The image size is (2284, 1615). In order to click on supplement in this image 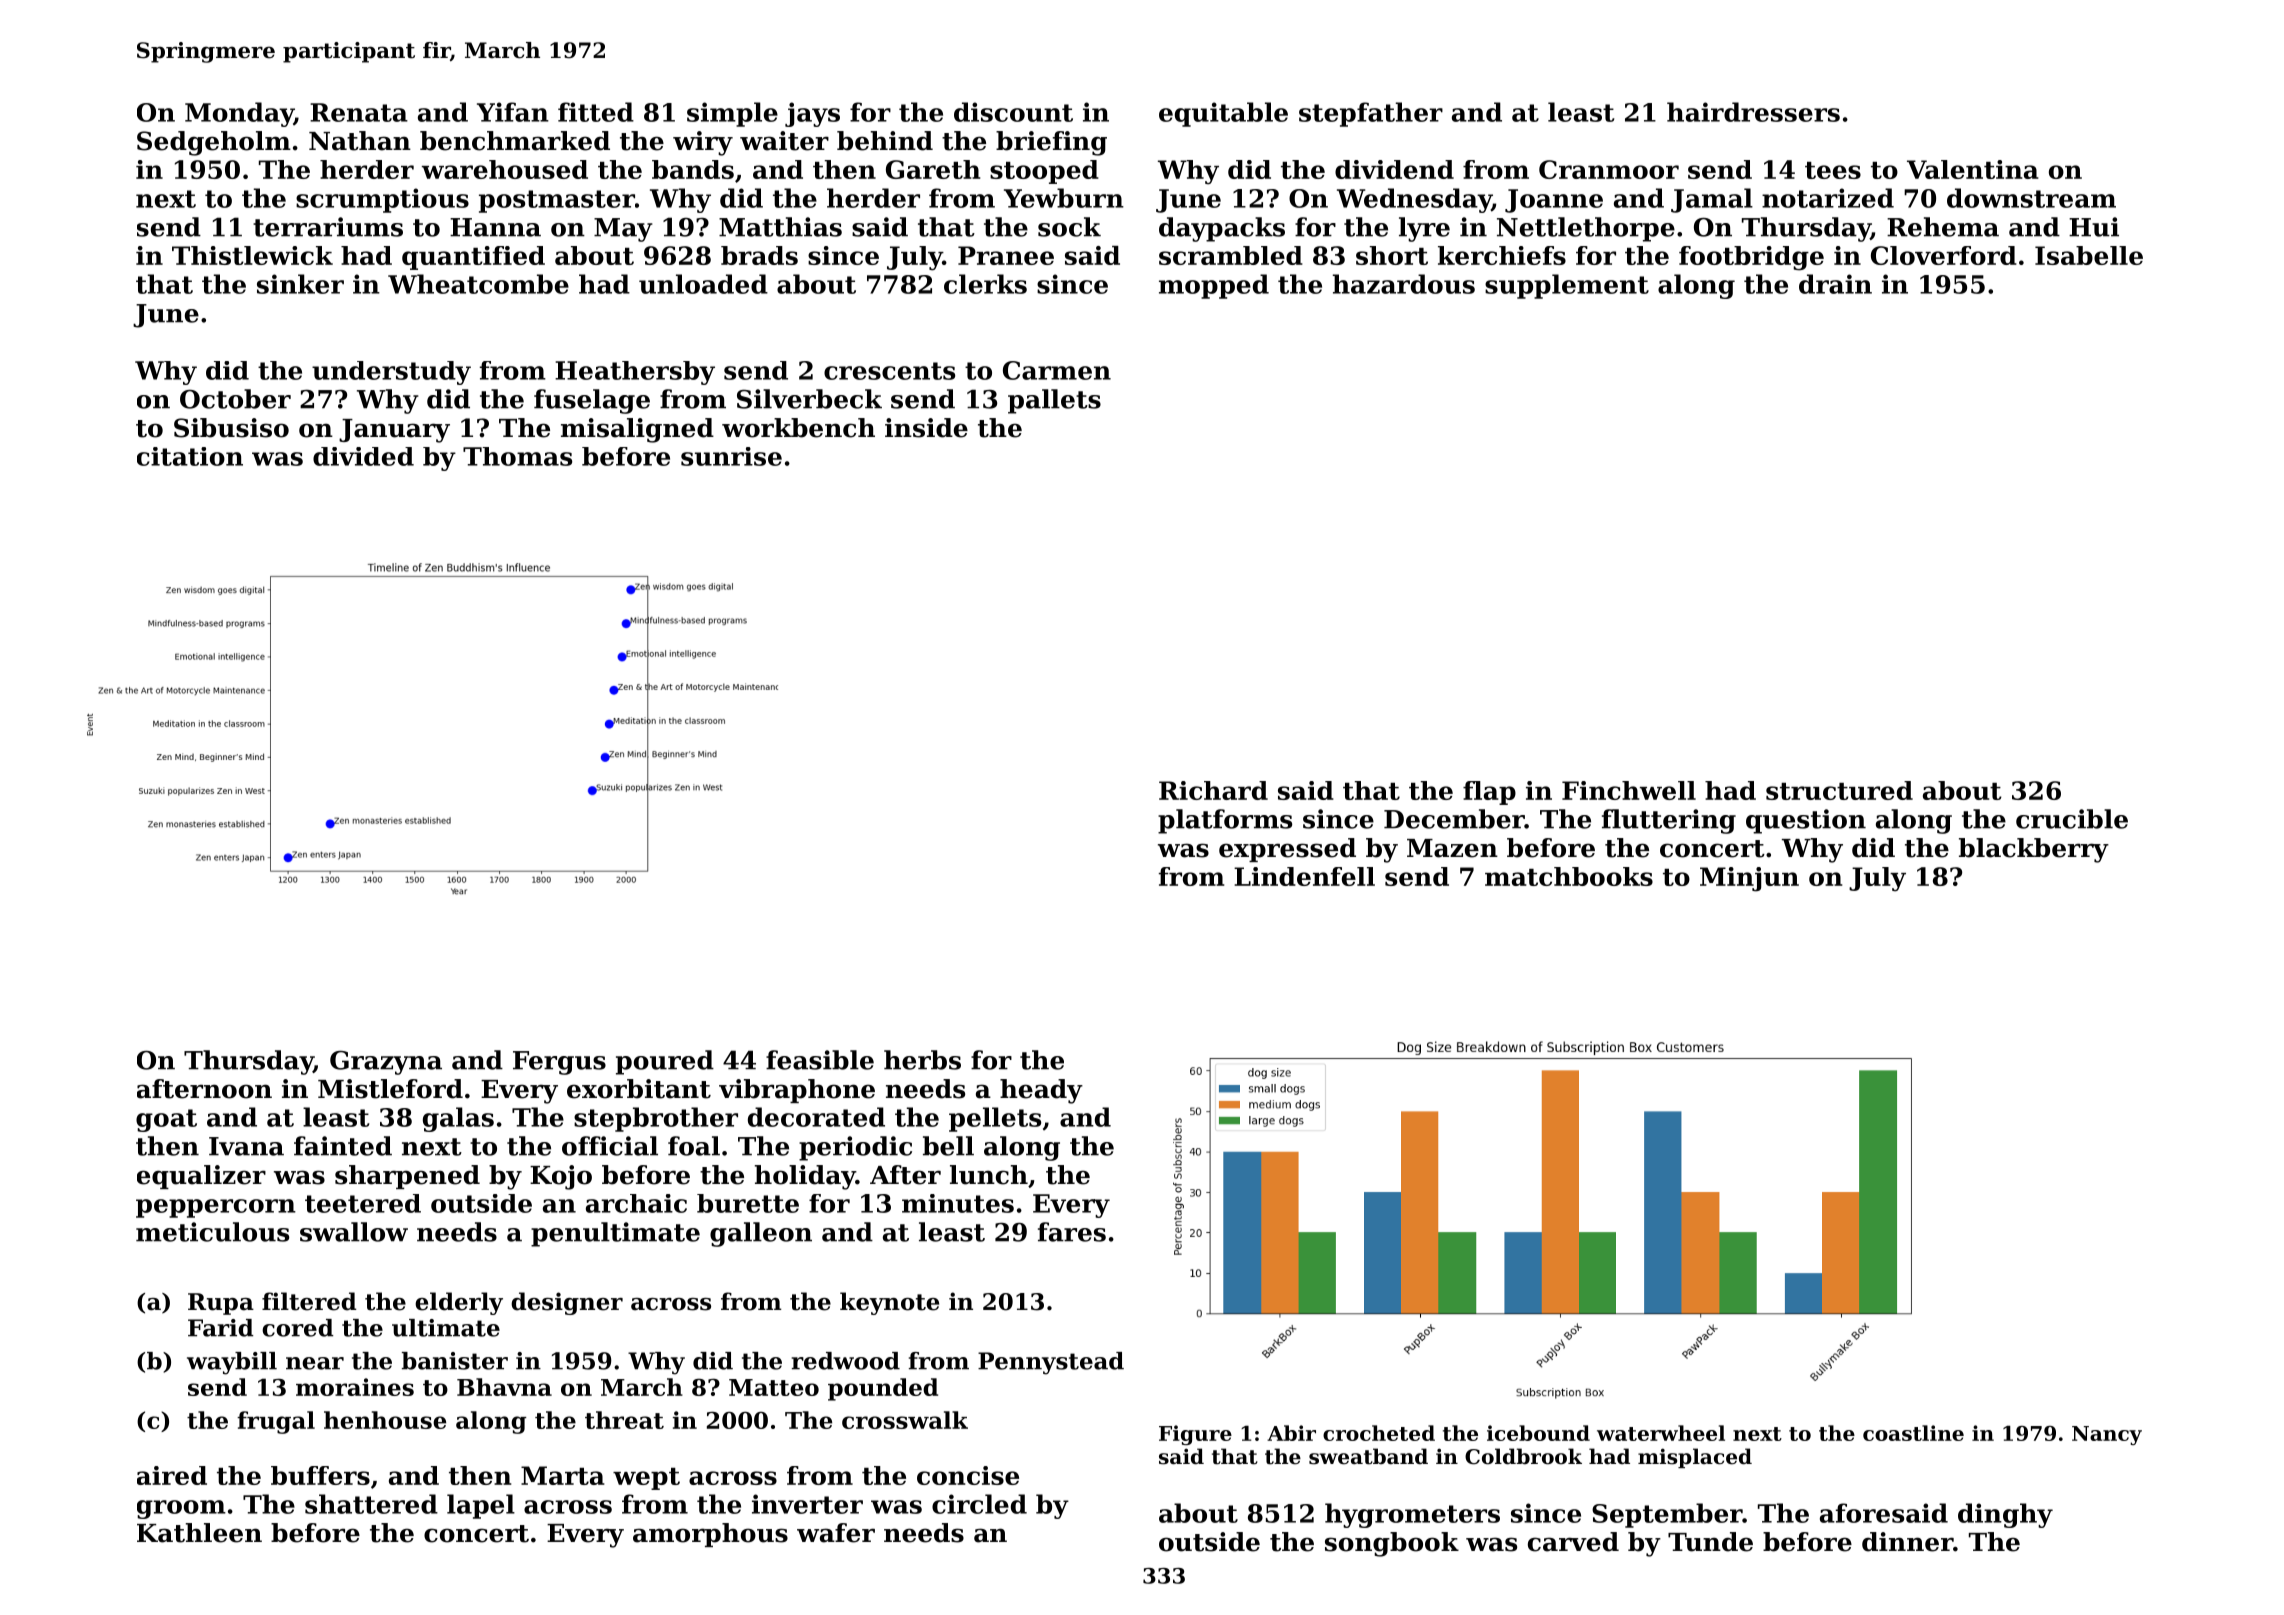, I will do `click(1567, 286)`.
